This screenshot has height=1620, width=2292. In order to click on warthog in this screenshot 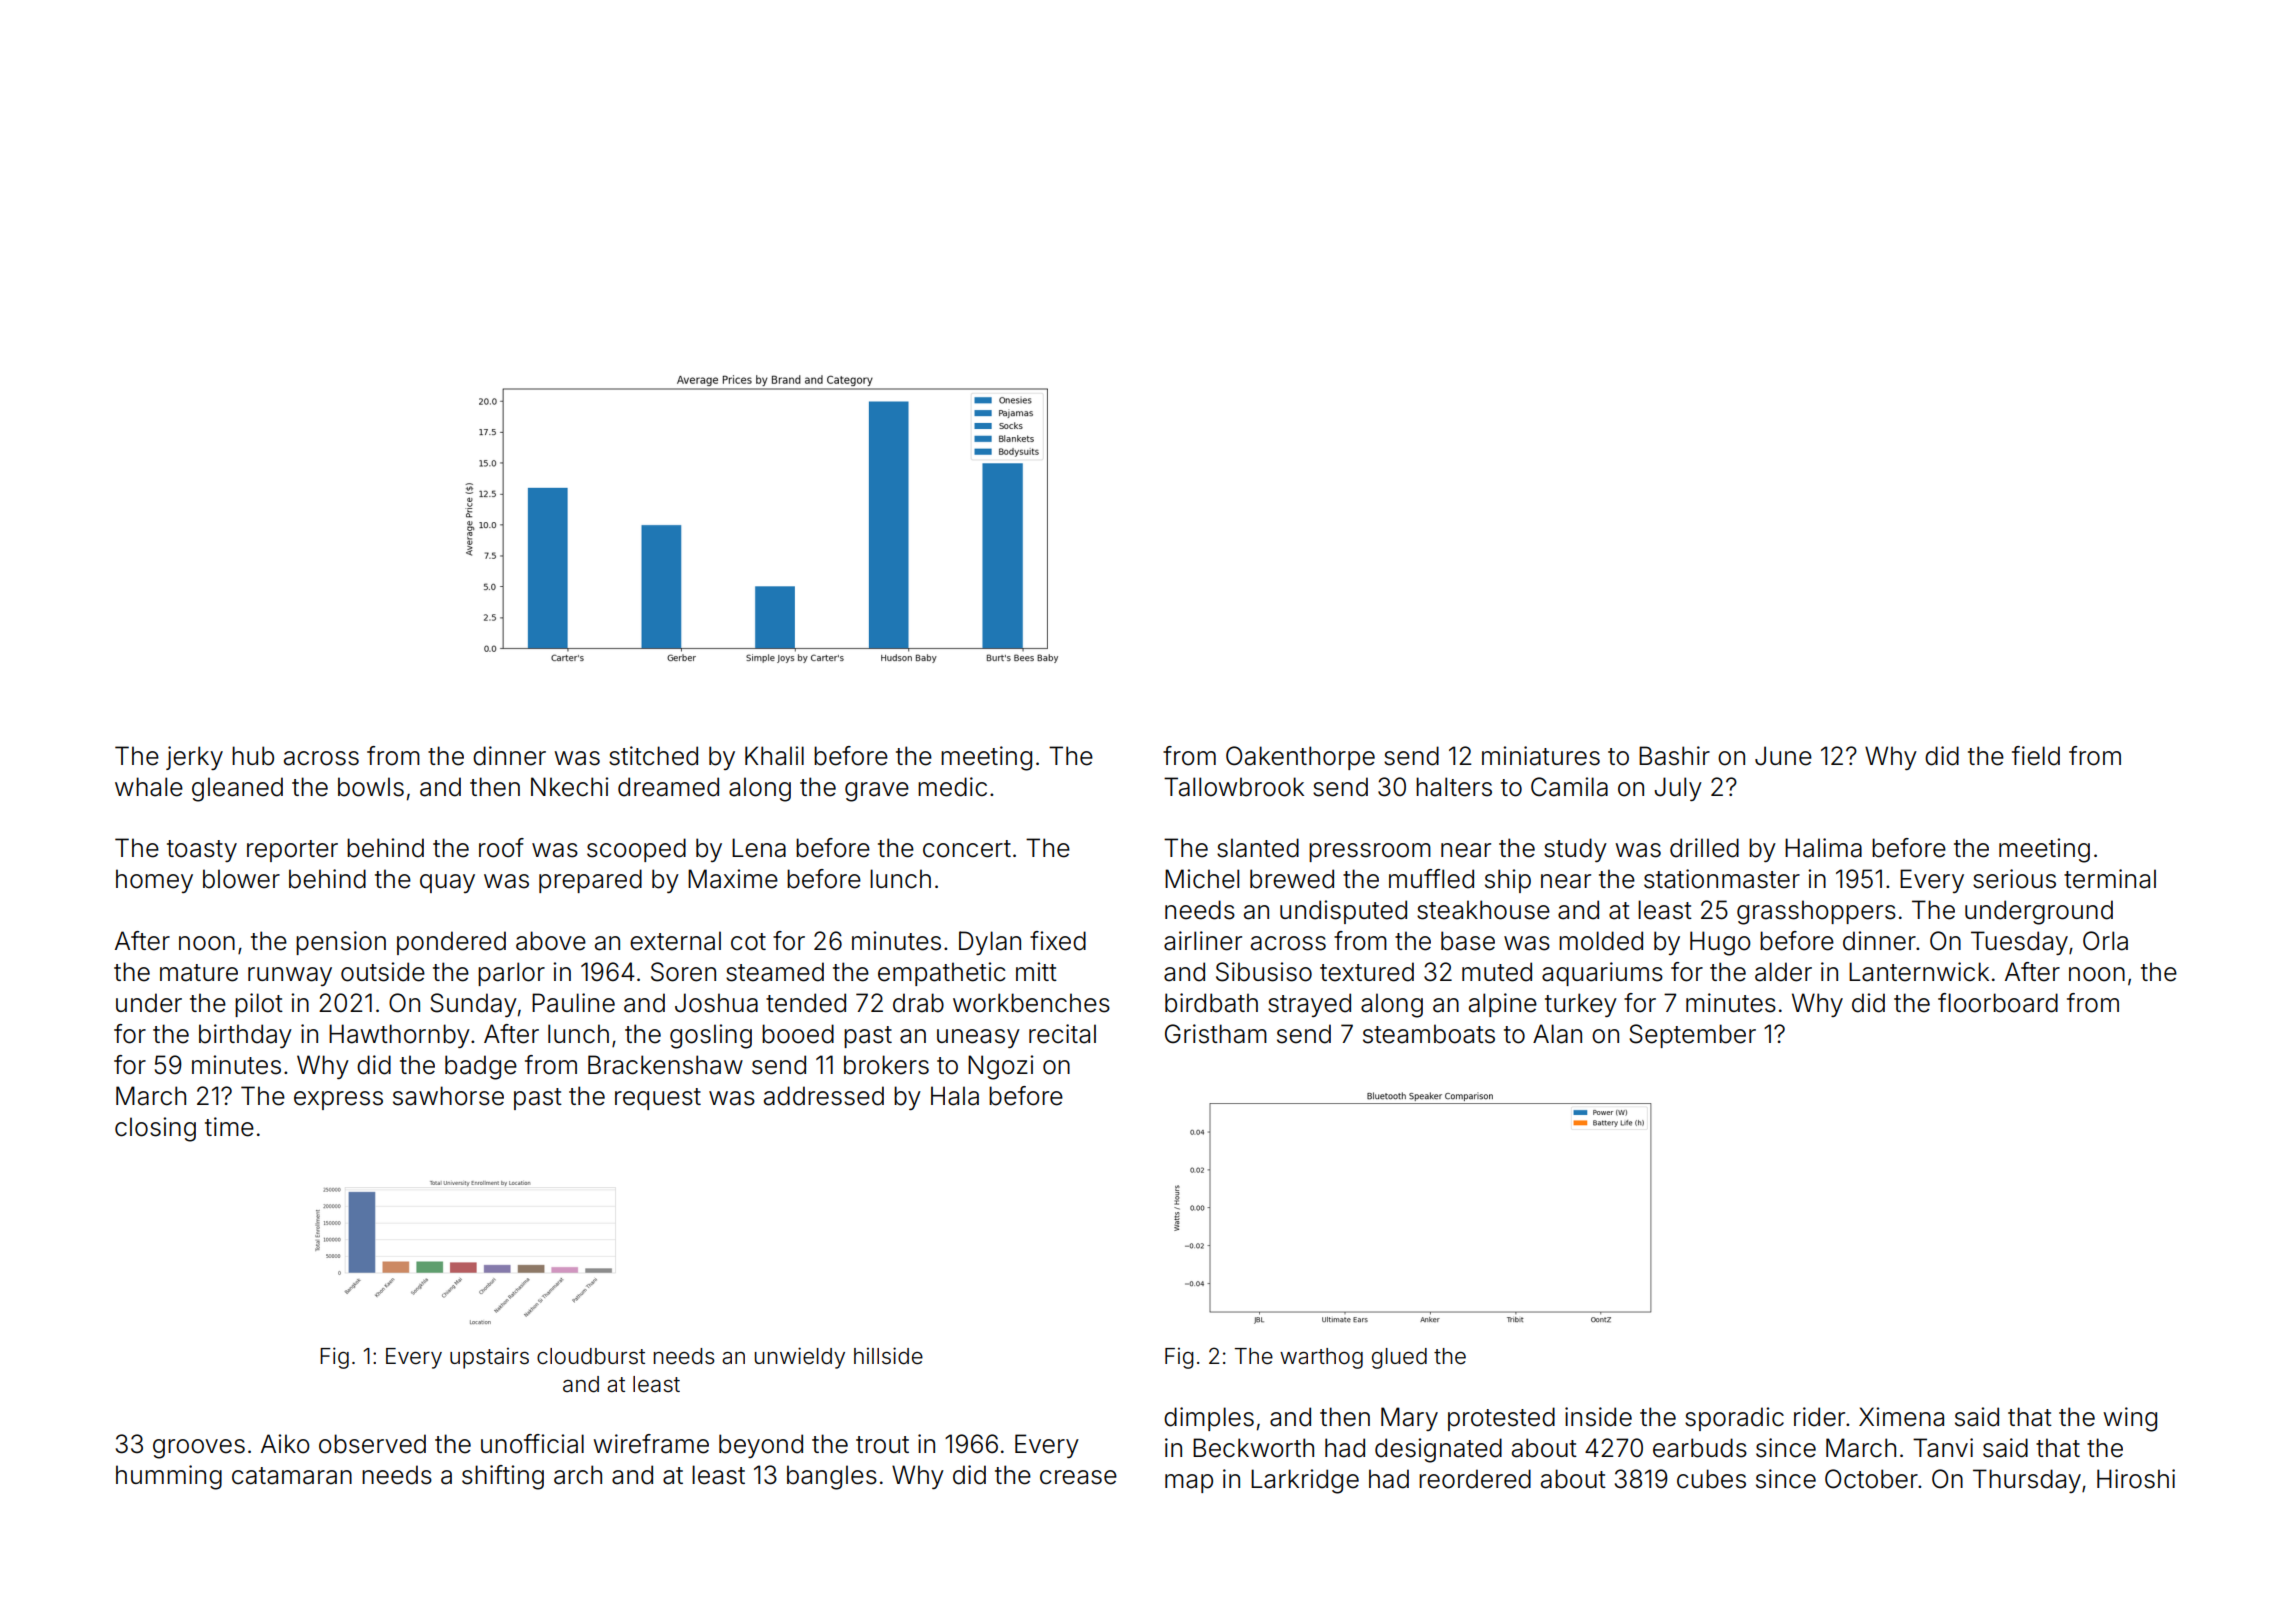, I will do `click(1321, 1358)`.
